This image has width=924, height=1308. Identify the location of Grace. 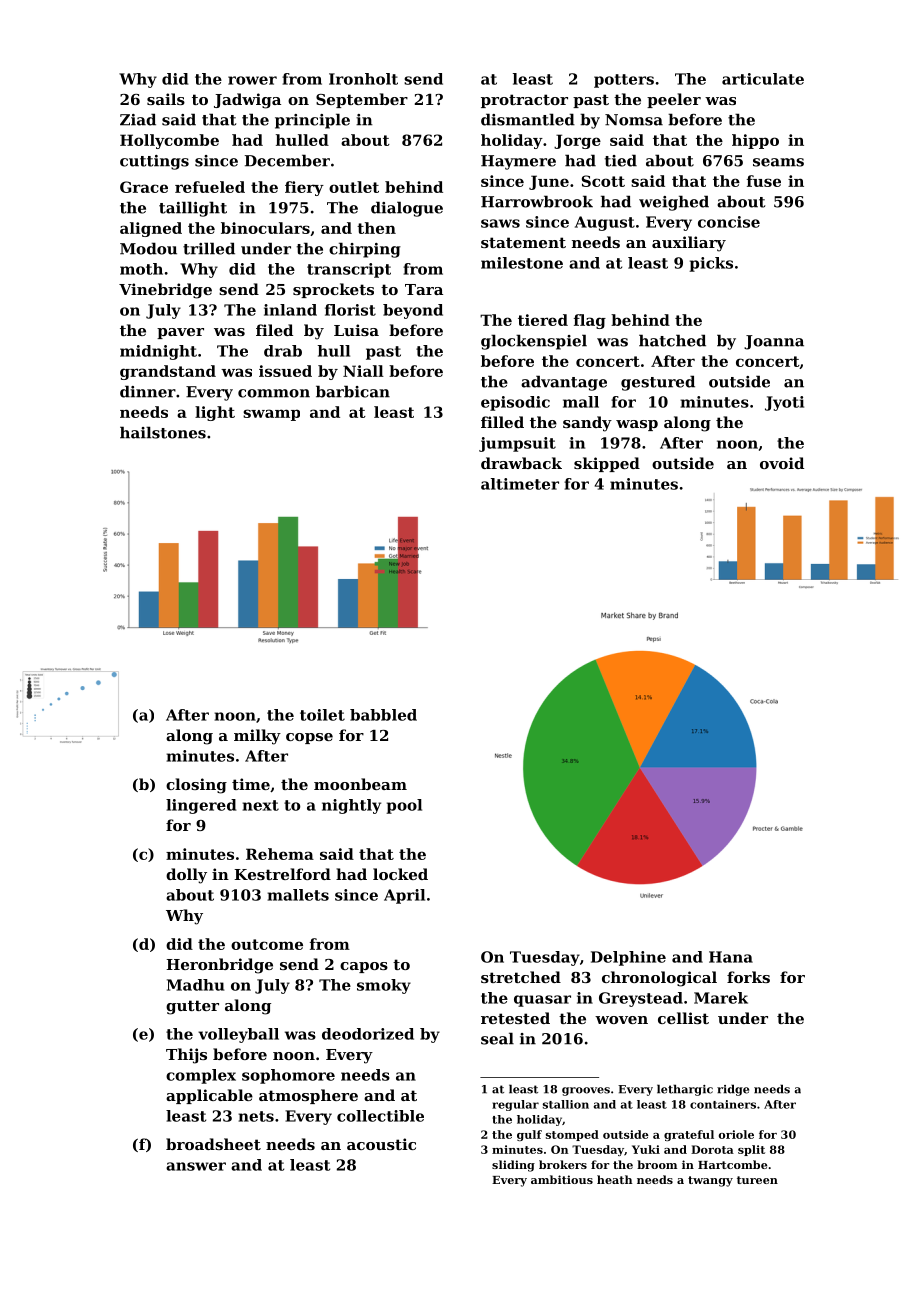
(144, 187).
